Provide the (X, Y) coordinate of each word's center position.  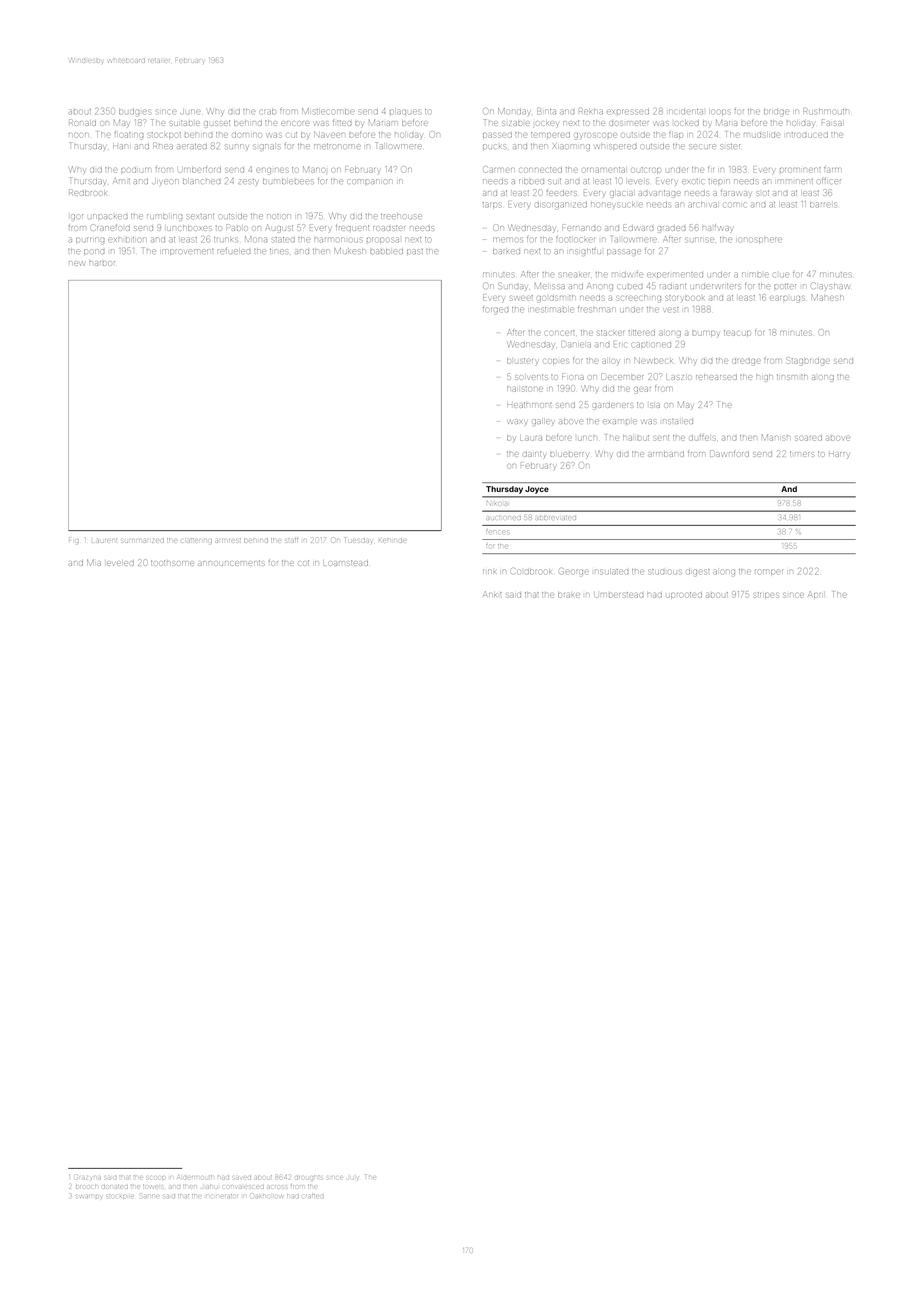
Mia (94, 562)
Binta (546, 111)
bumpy (705, 333)
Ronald (82, 122)
